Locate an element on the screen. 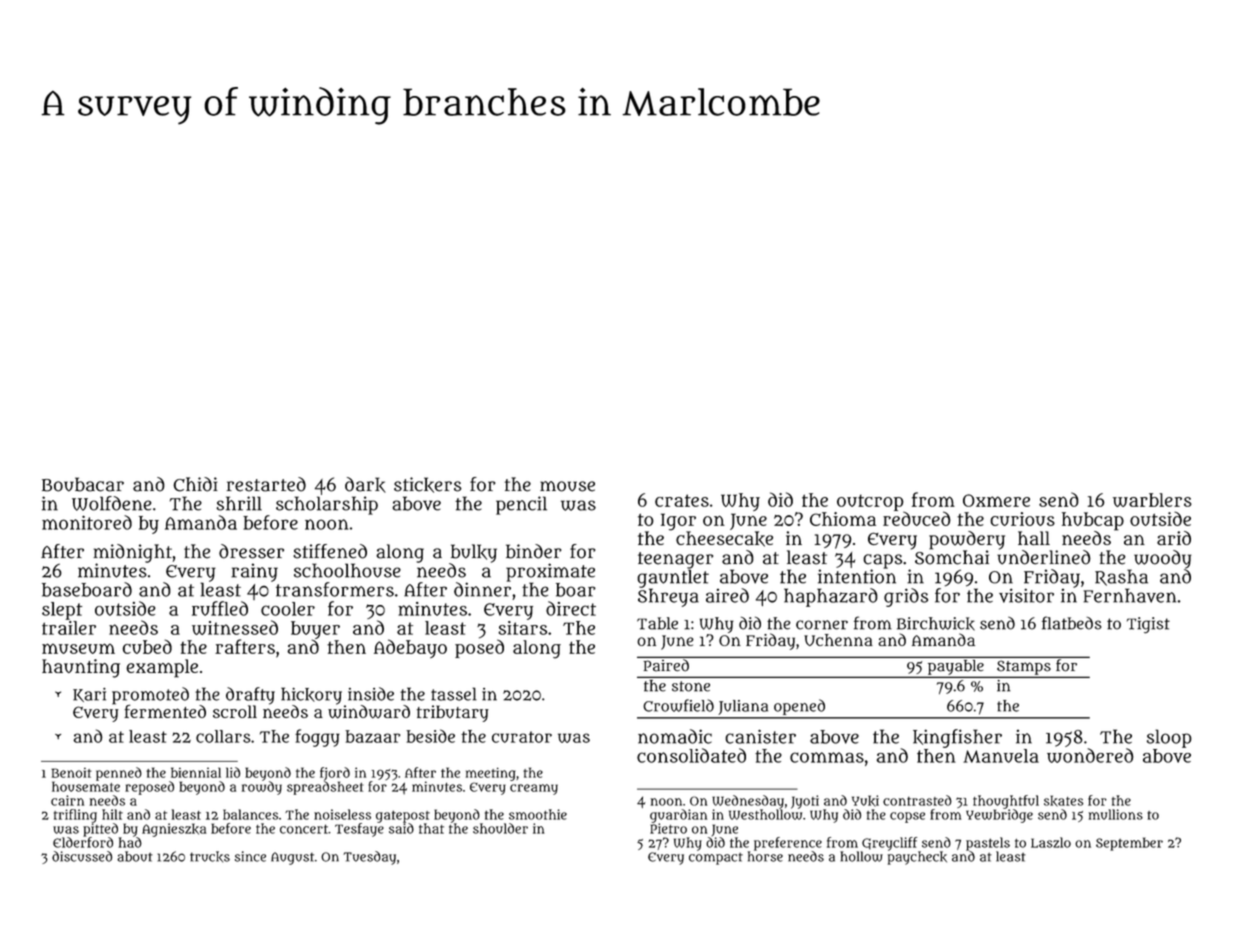 The image size is (1233, 952). Tigist is located at coordinates (1148, 625).
